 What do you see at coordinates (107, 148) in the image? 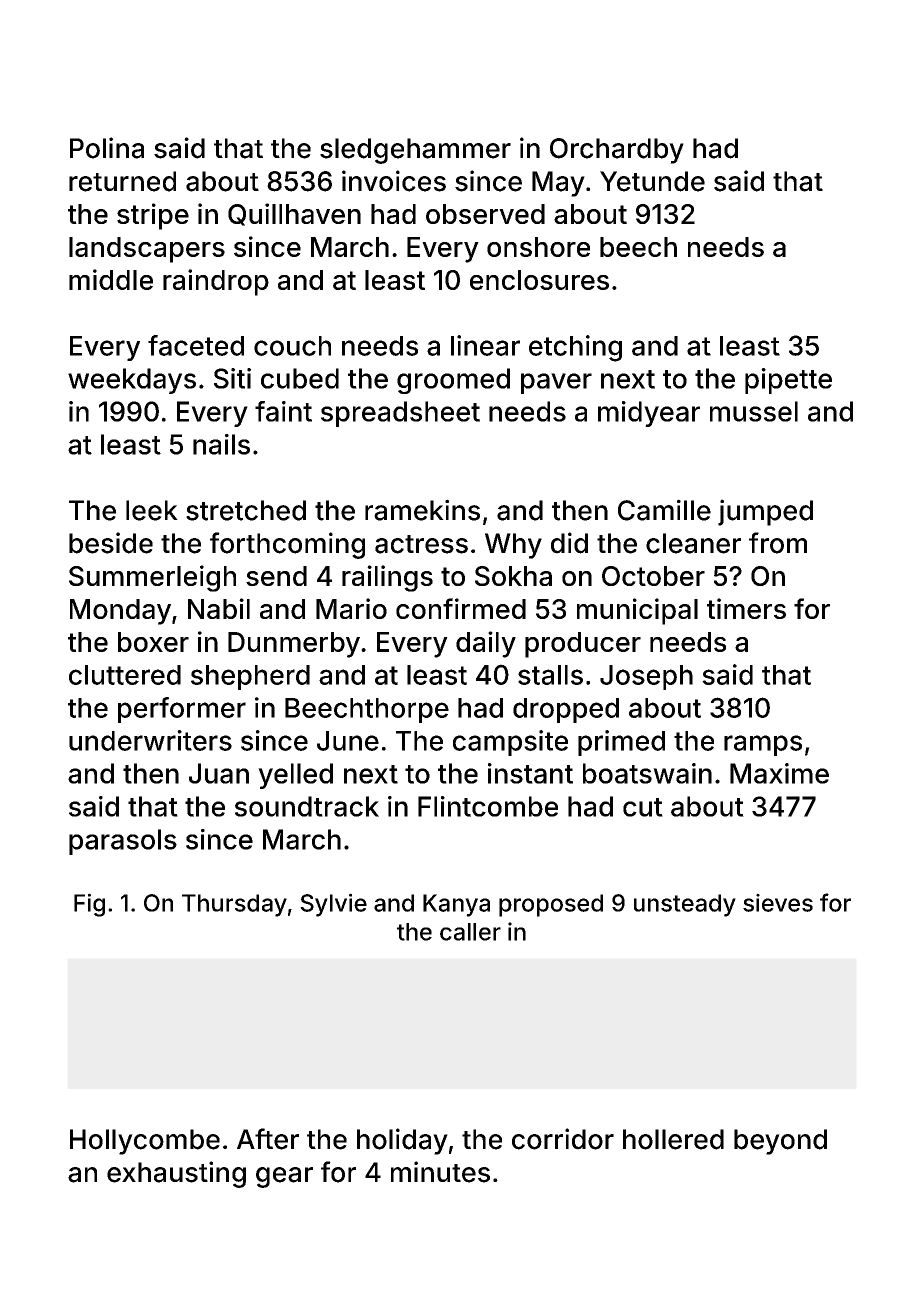
I see `Polina` at bounding box center [107, 148].
